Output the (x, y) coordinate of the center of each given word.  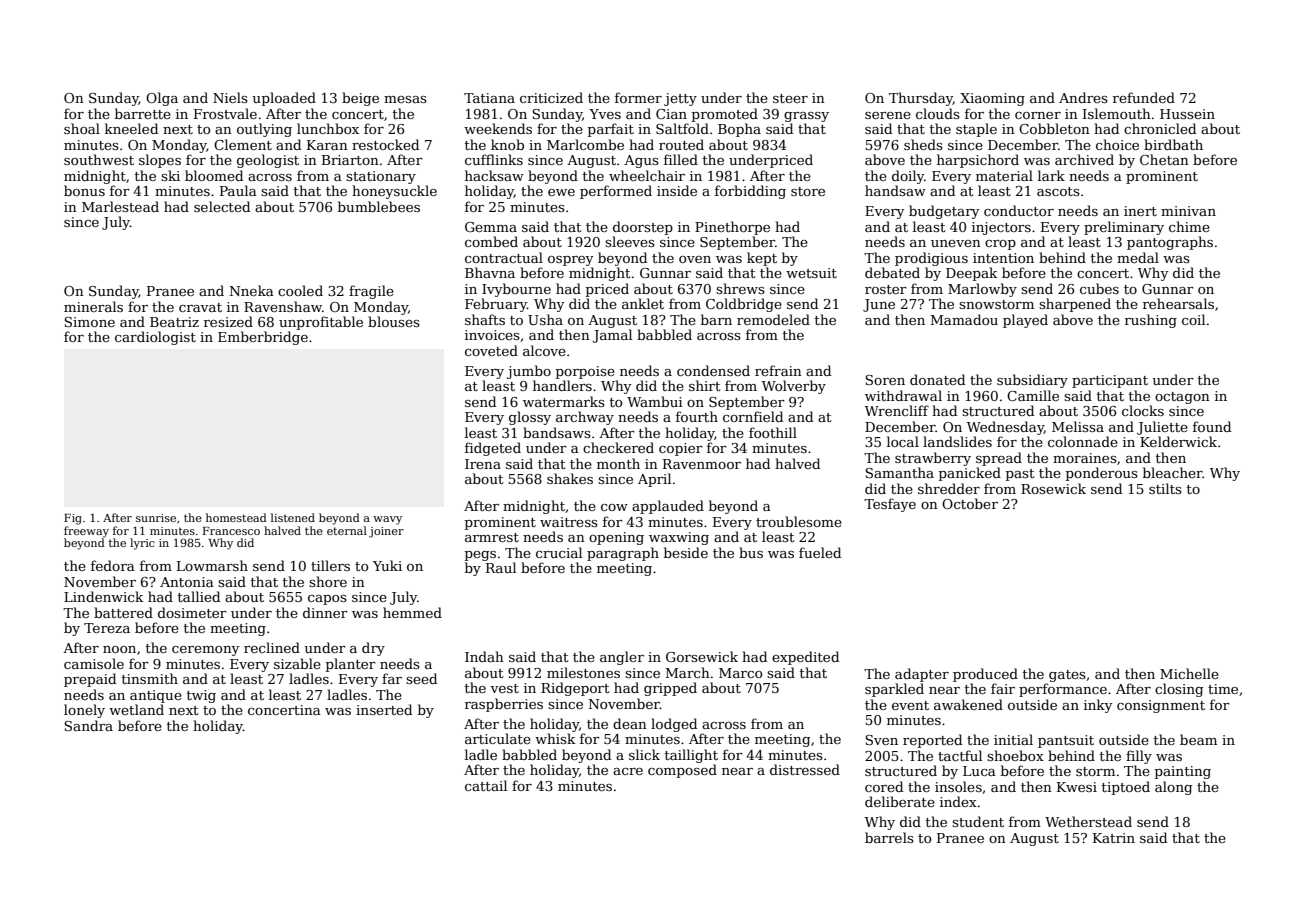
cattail (486, 785)
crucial (559, 552)
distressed (805, 769)
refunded (1144, 97)
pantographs (1170, 243)
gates (1067, 676)
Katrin (1114, 838)
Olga (162, 99)
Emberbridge (263, 338)
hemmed (412, 612)
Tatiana (489, 98)
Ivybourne (516, 290)
